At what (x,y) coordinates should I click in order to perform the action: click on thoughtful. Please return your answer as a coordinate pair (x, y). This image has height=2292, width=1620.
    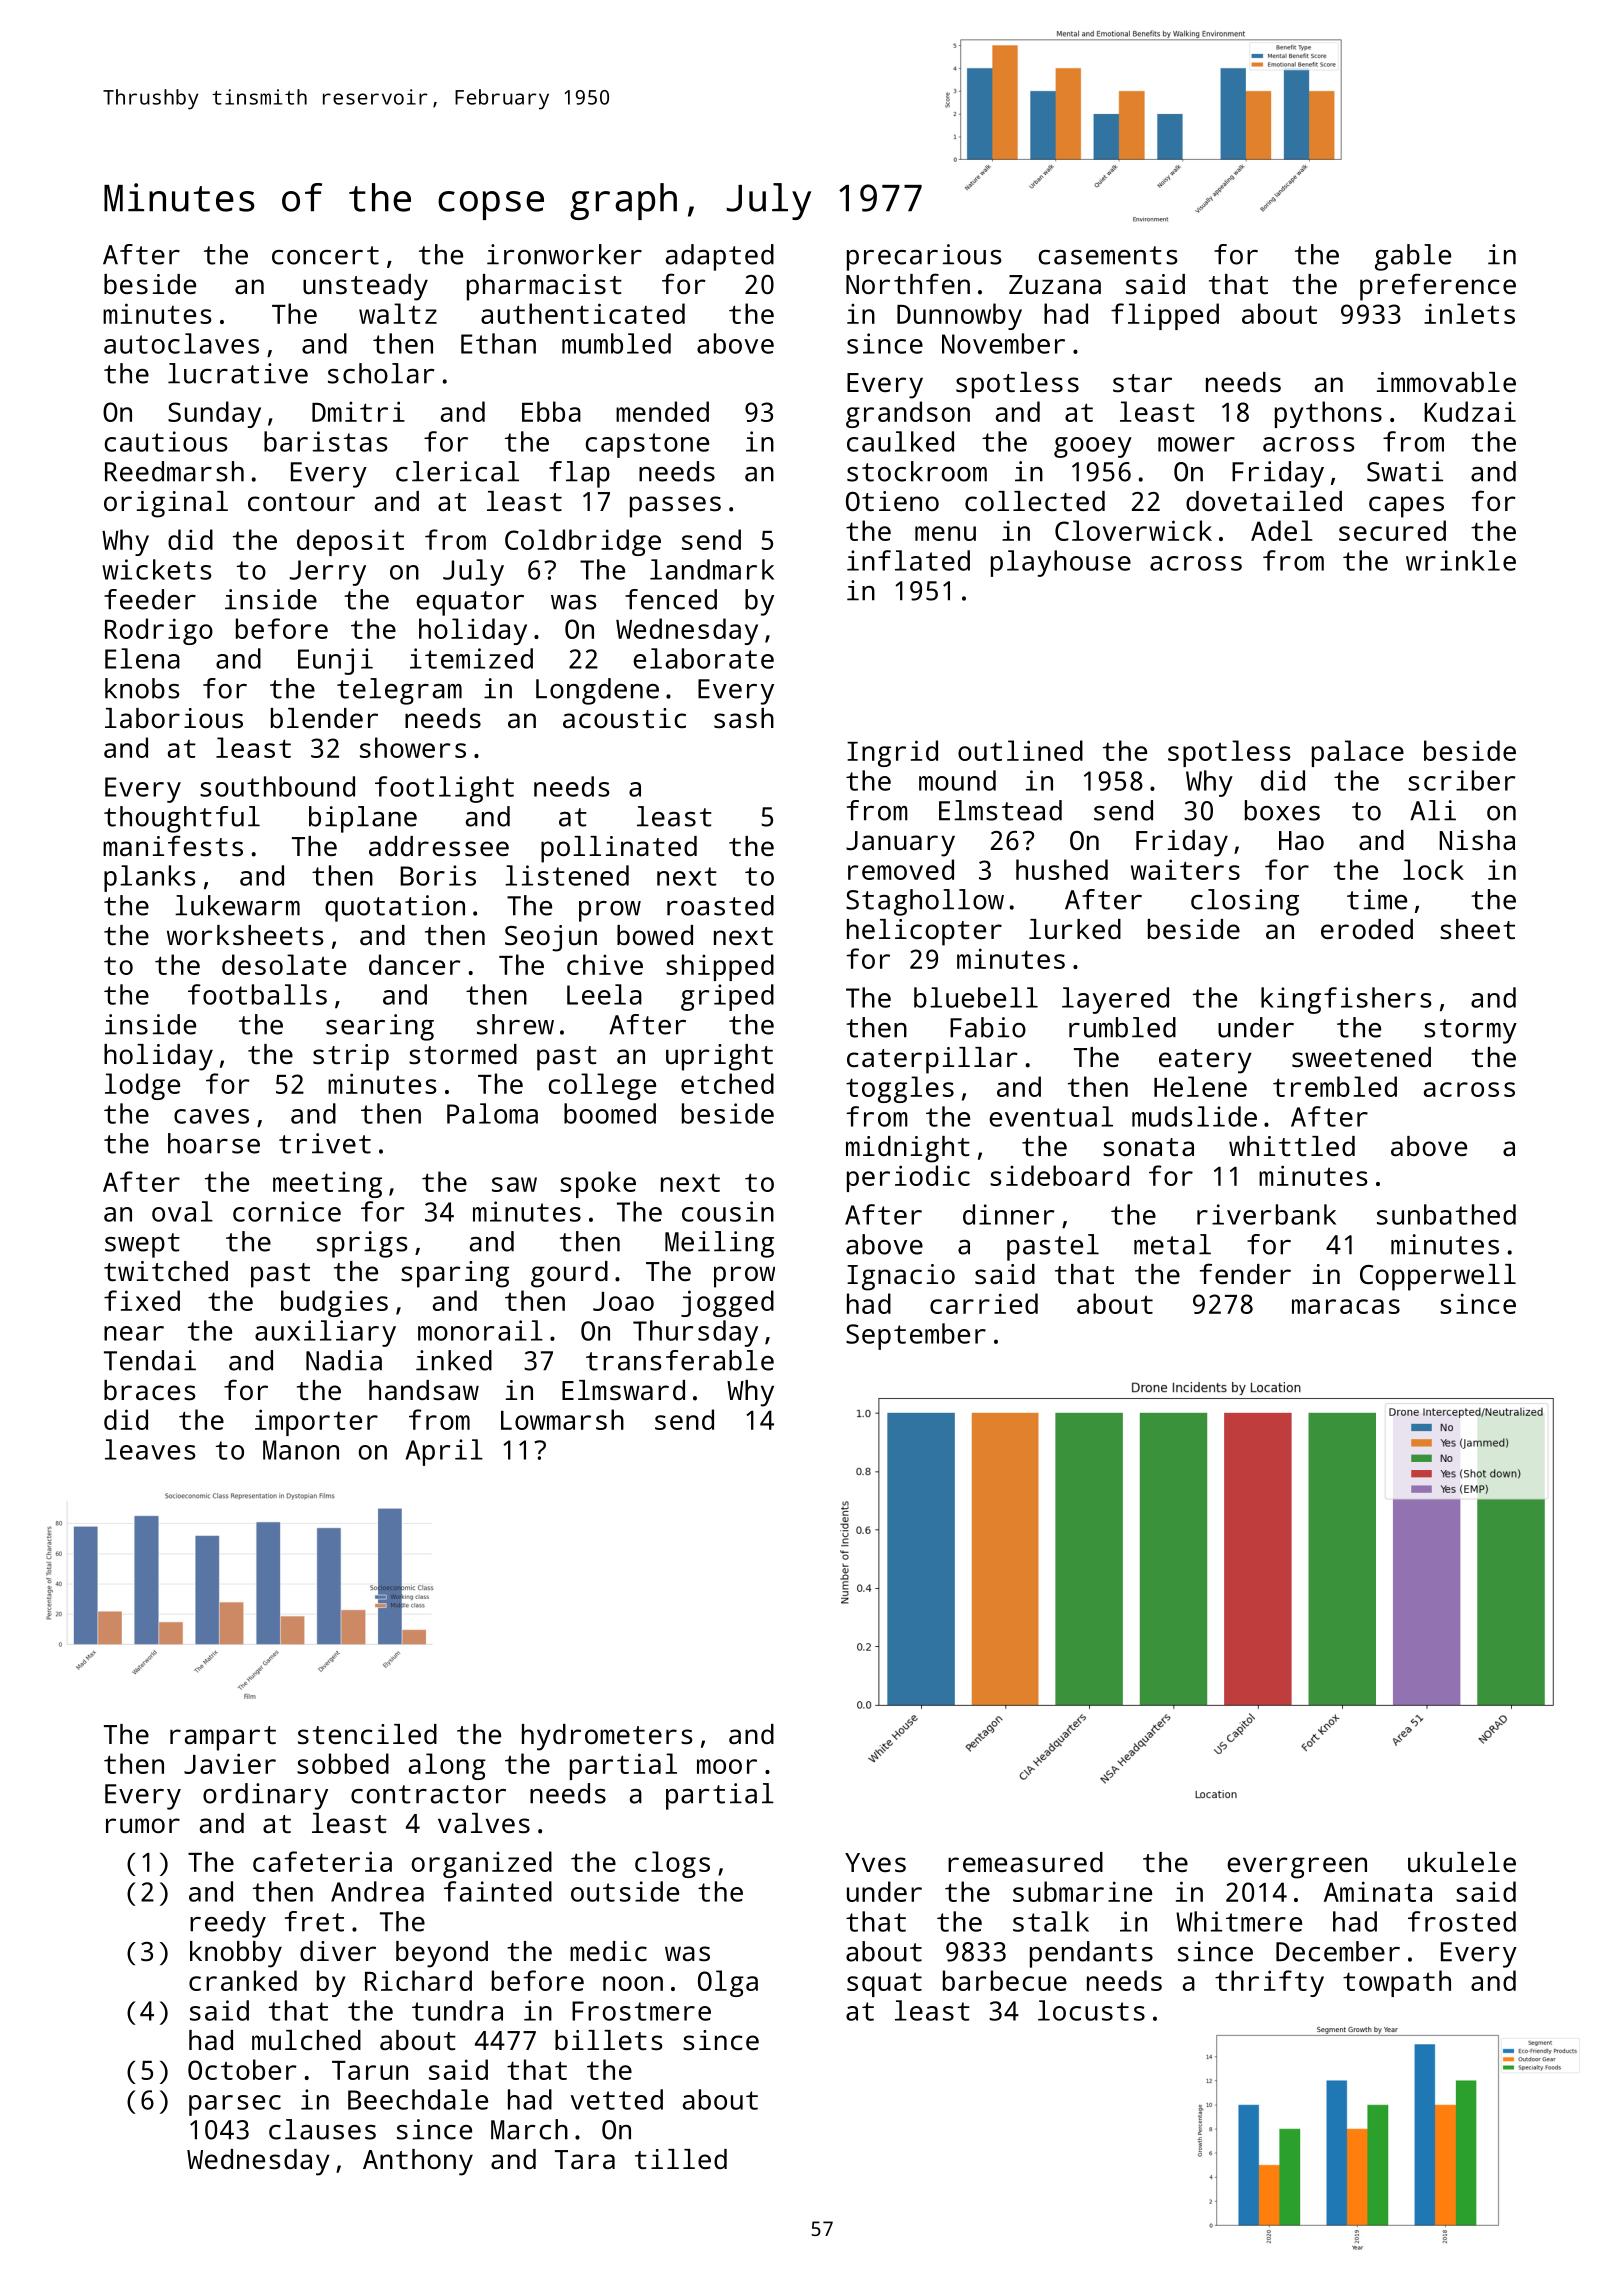
    Looking at the image, I should click on (182, 819).
